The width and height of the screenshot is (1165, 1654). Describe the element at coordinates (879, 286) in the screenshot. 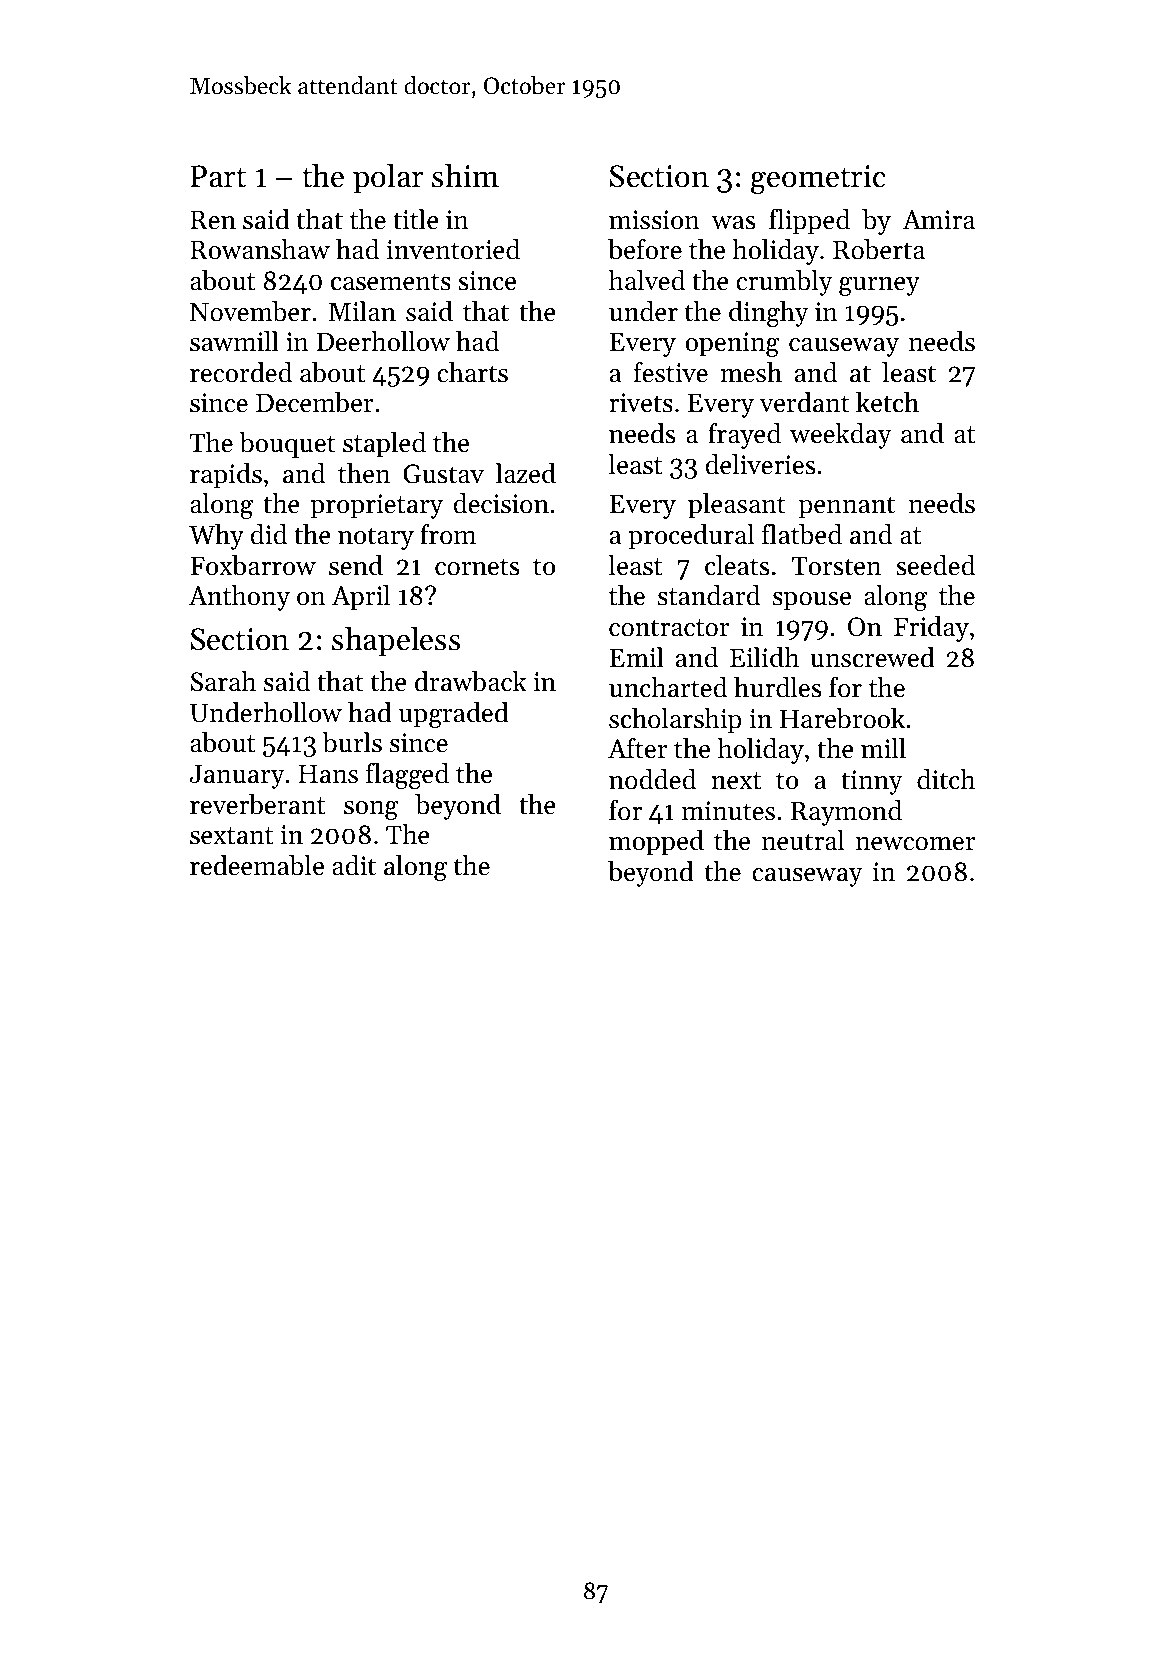

I see `gurney` at that location.
